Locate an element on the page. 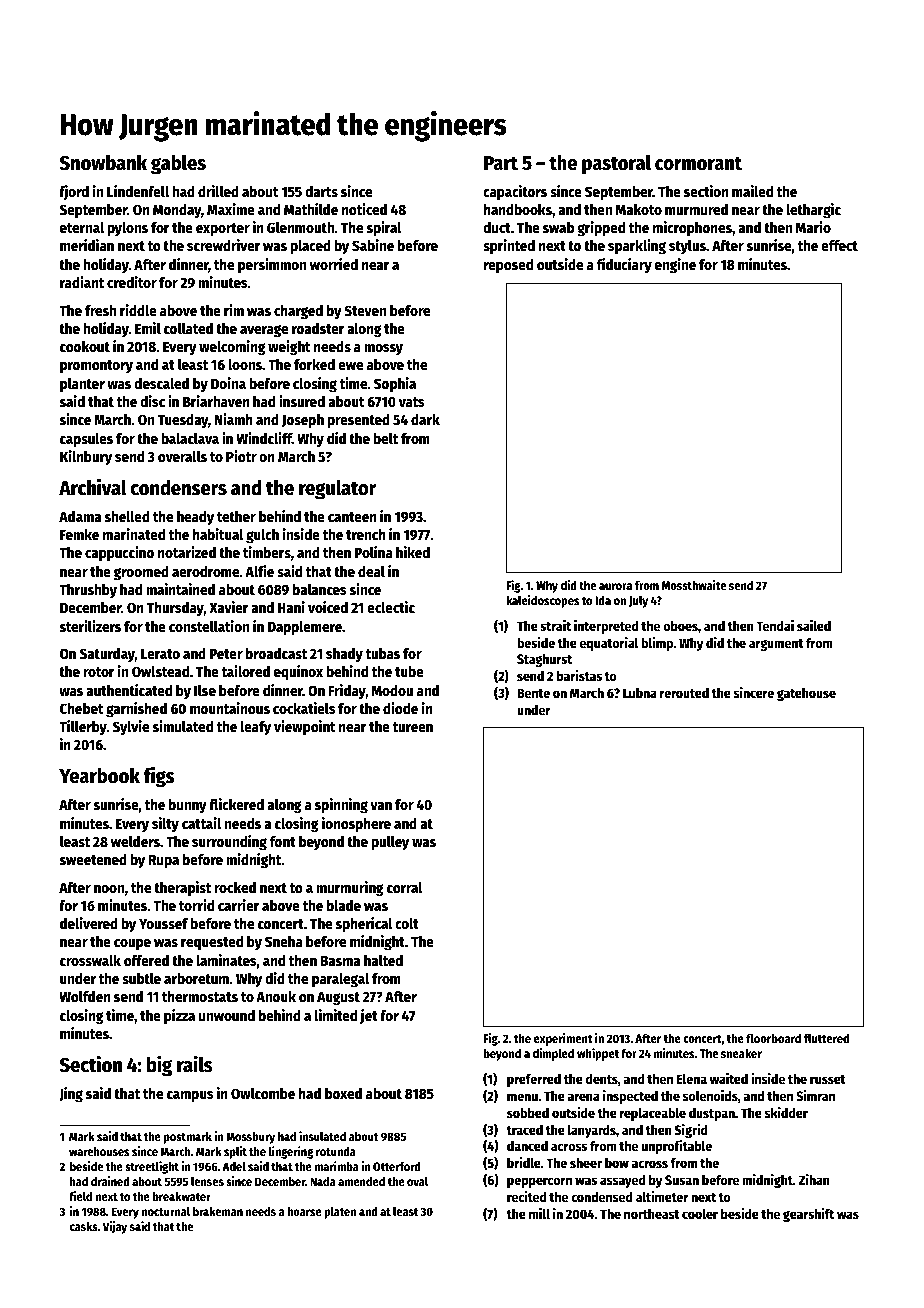 The height and width of the document is (1308, 924). strait is located at coordinates (555, 625).
